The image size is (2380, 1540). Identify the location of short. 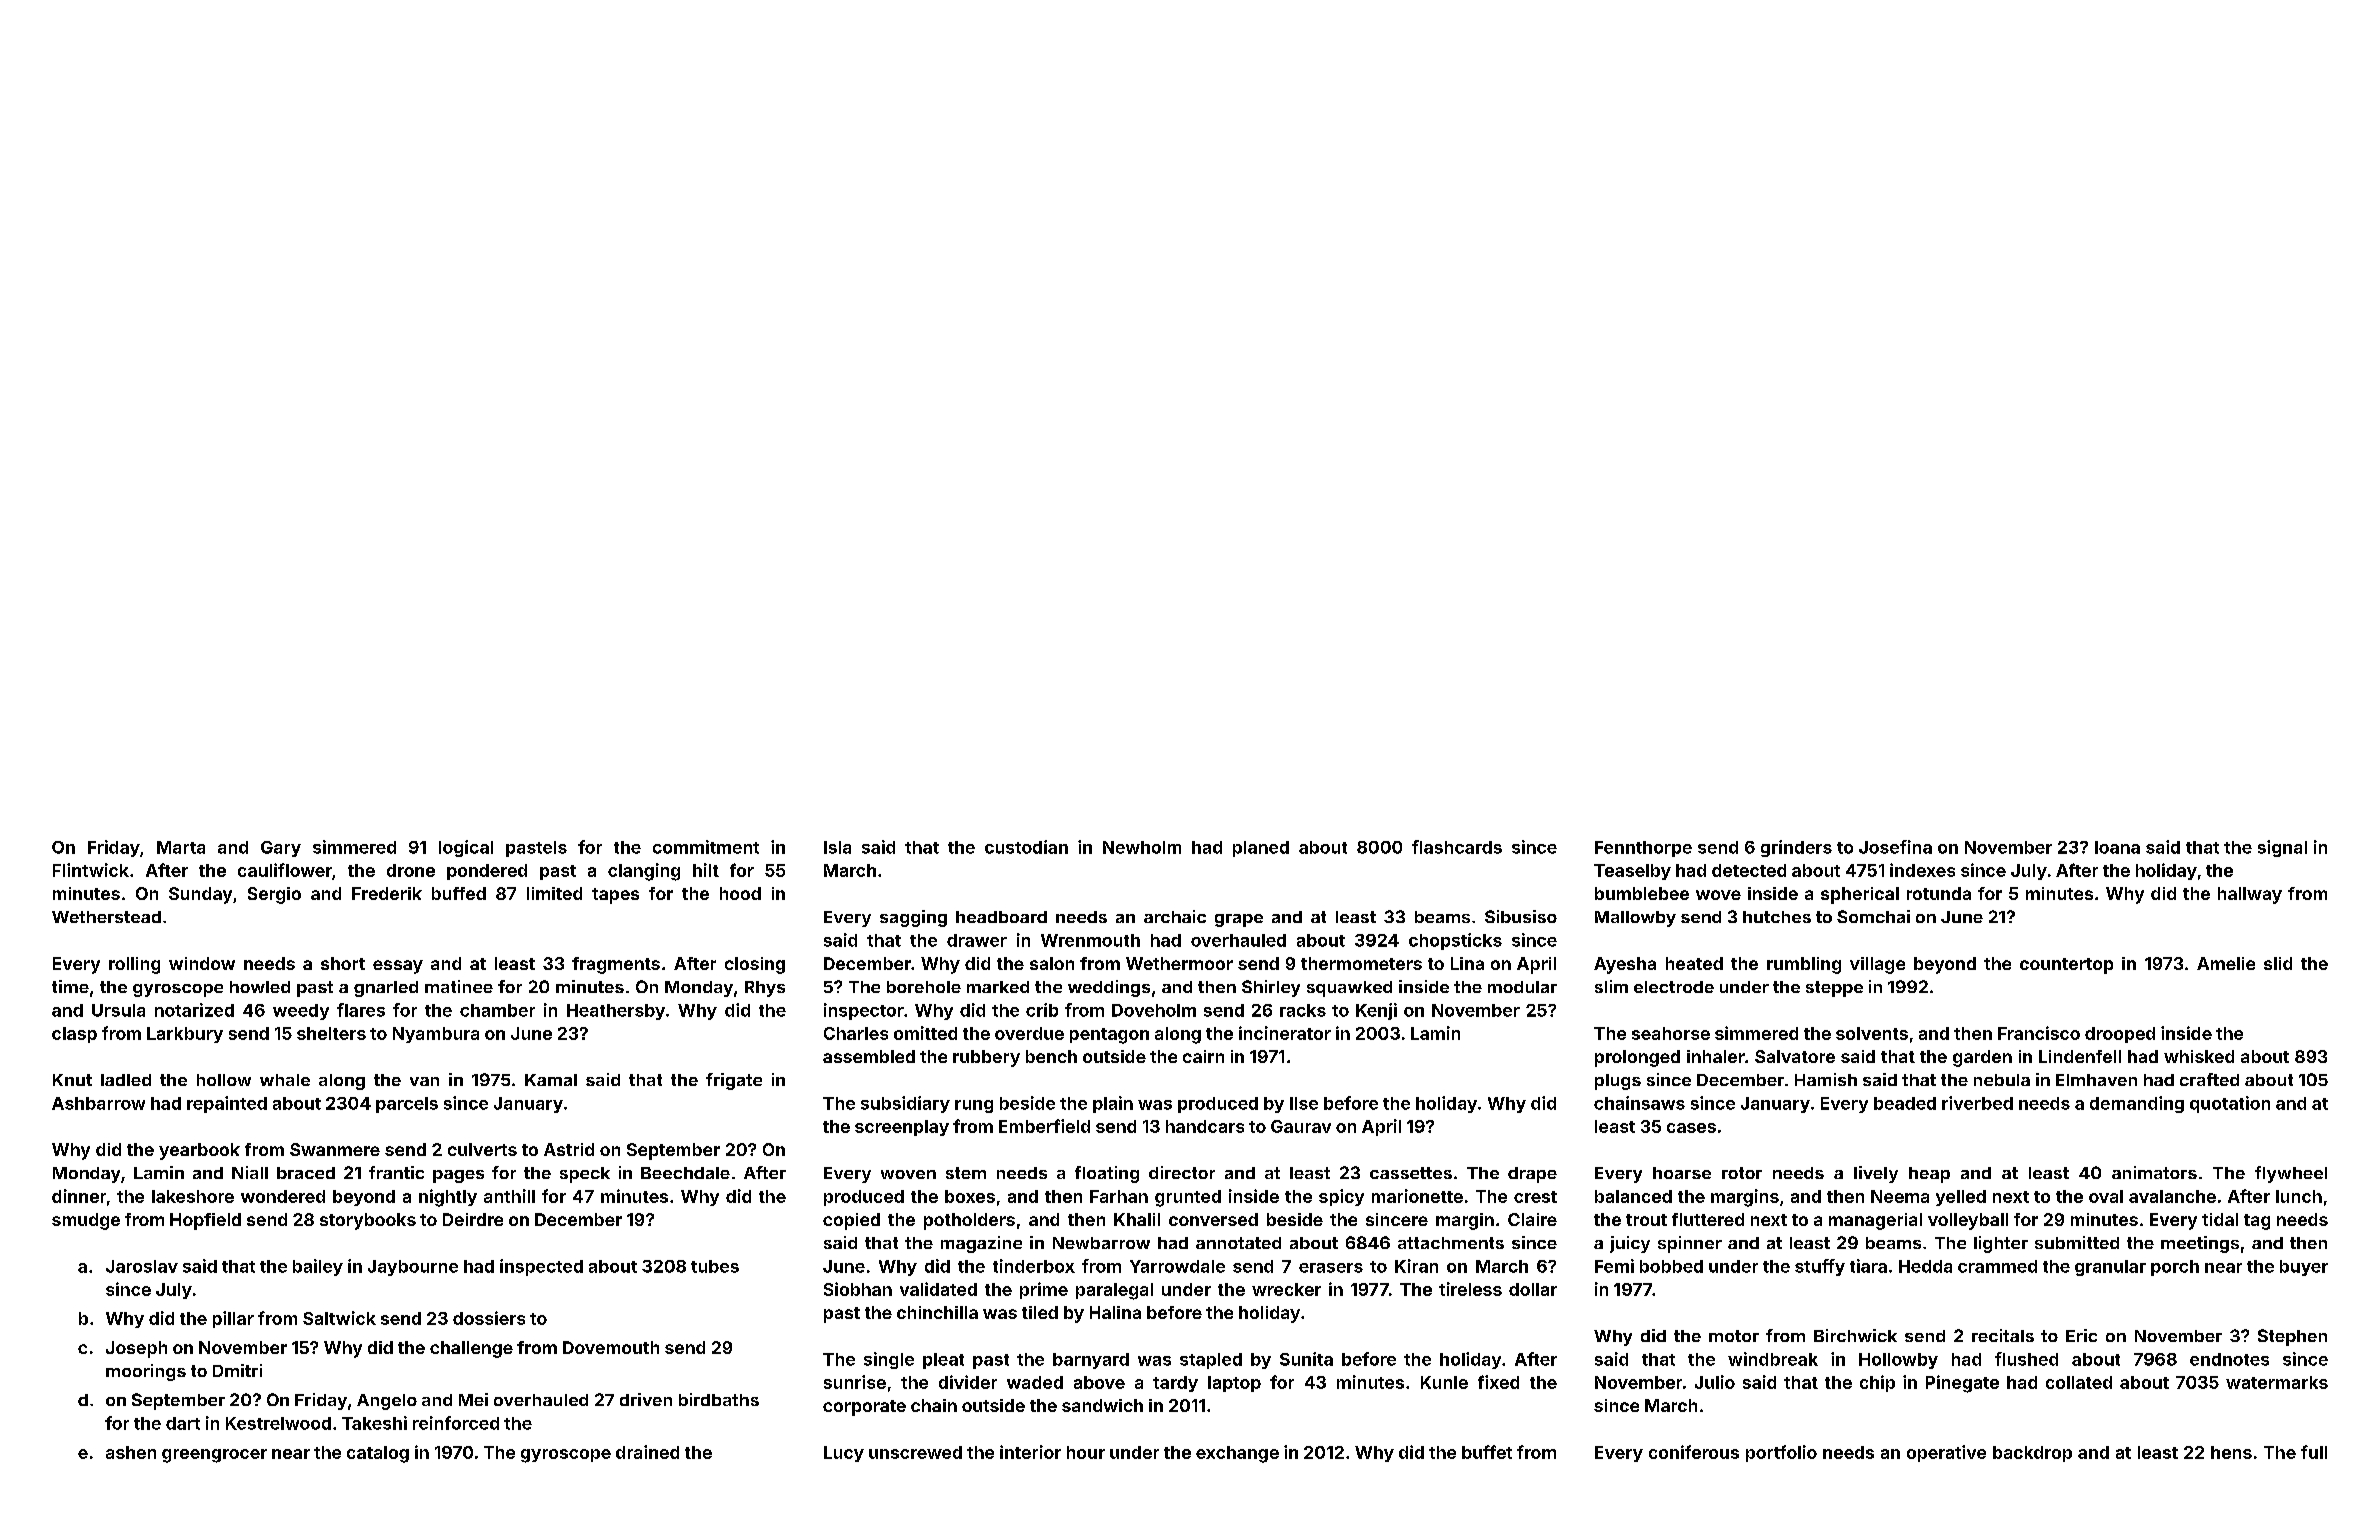
(343, 963).
